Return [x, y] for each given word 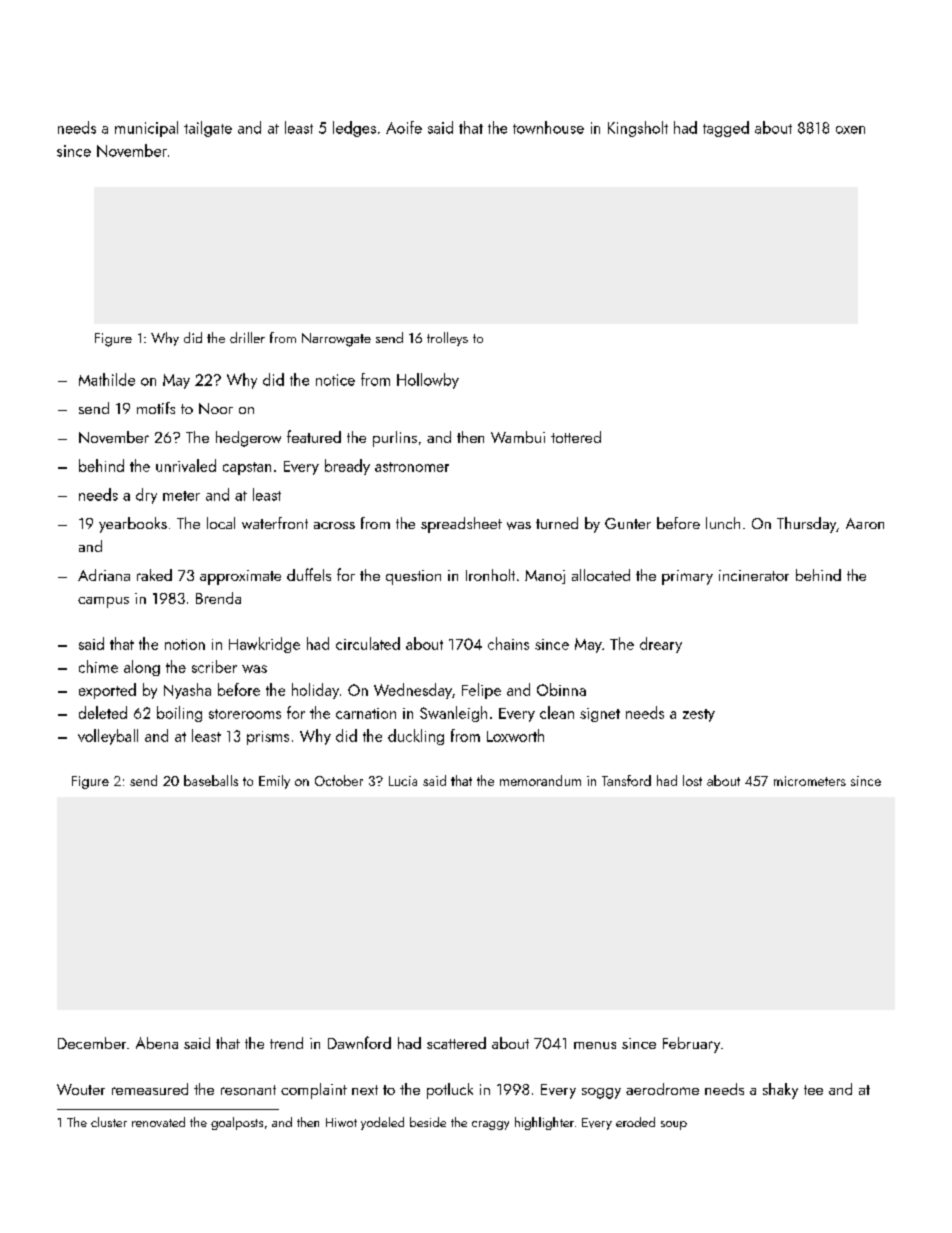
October [339, 780]
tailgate [208, 129]
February [691, 1045]
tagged [726, 129]
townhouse [548, 127]
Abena [157, 1043]
